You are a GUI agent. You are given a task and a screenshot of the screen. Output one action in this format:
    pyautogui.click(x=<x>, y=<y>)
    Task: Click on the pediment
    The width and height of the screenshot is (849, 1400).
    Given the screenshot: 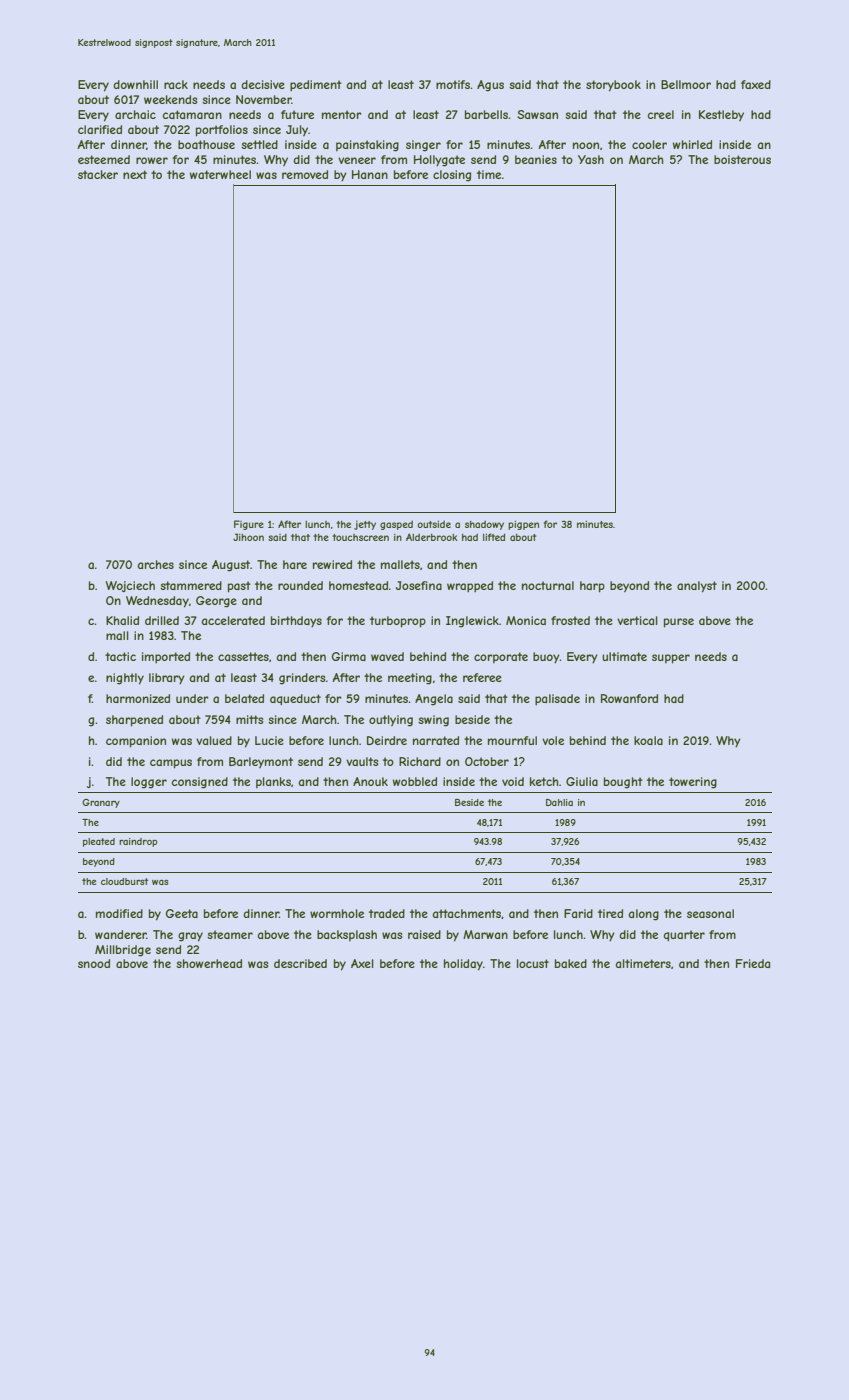 What is the action you would take?
    pyautogui.click(x=316, y=86)
